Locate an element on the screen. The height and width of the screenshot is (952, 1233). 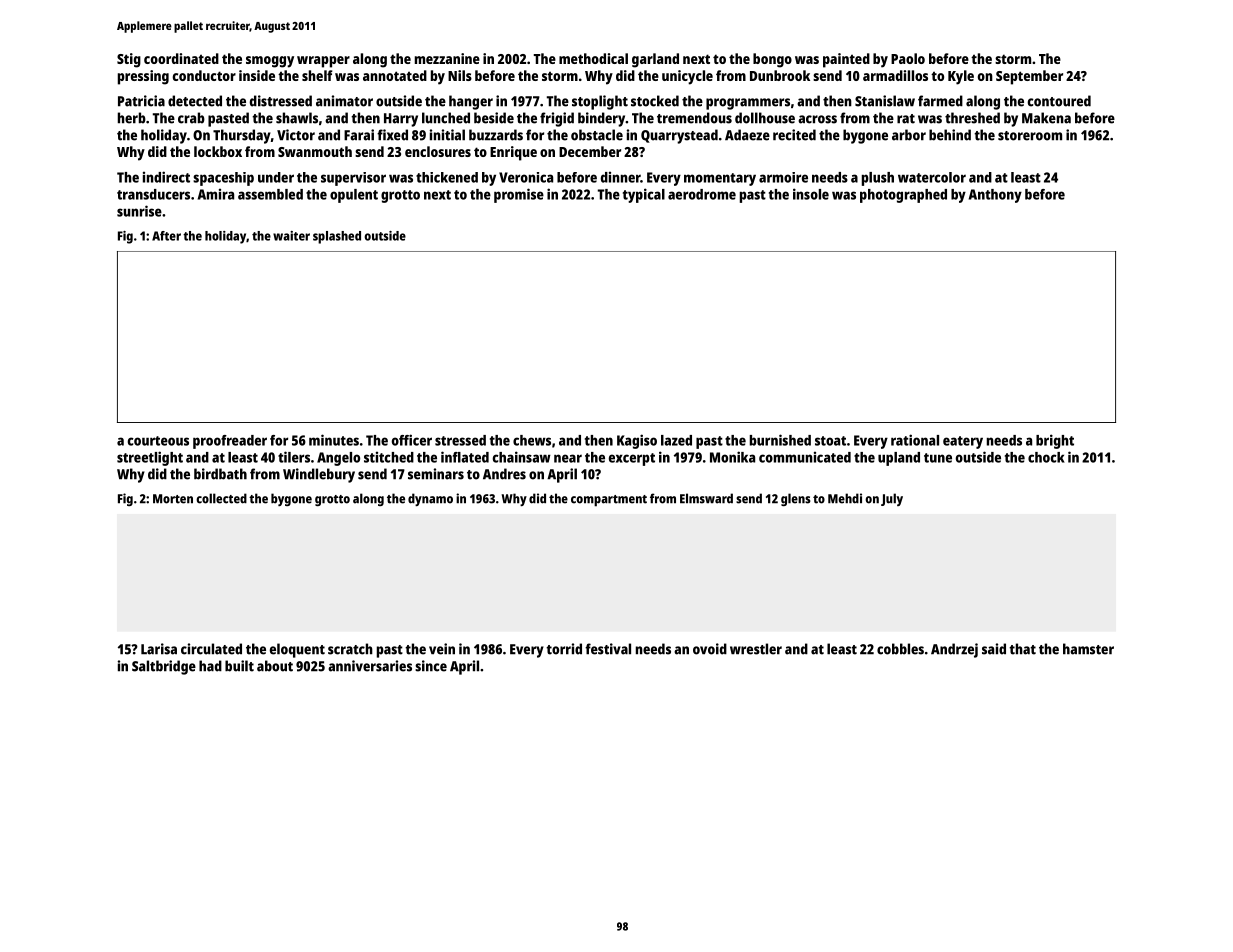
Kyle is located at coordinates (961, 77).
